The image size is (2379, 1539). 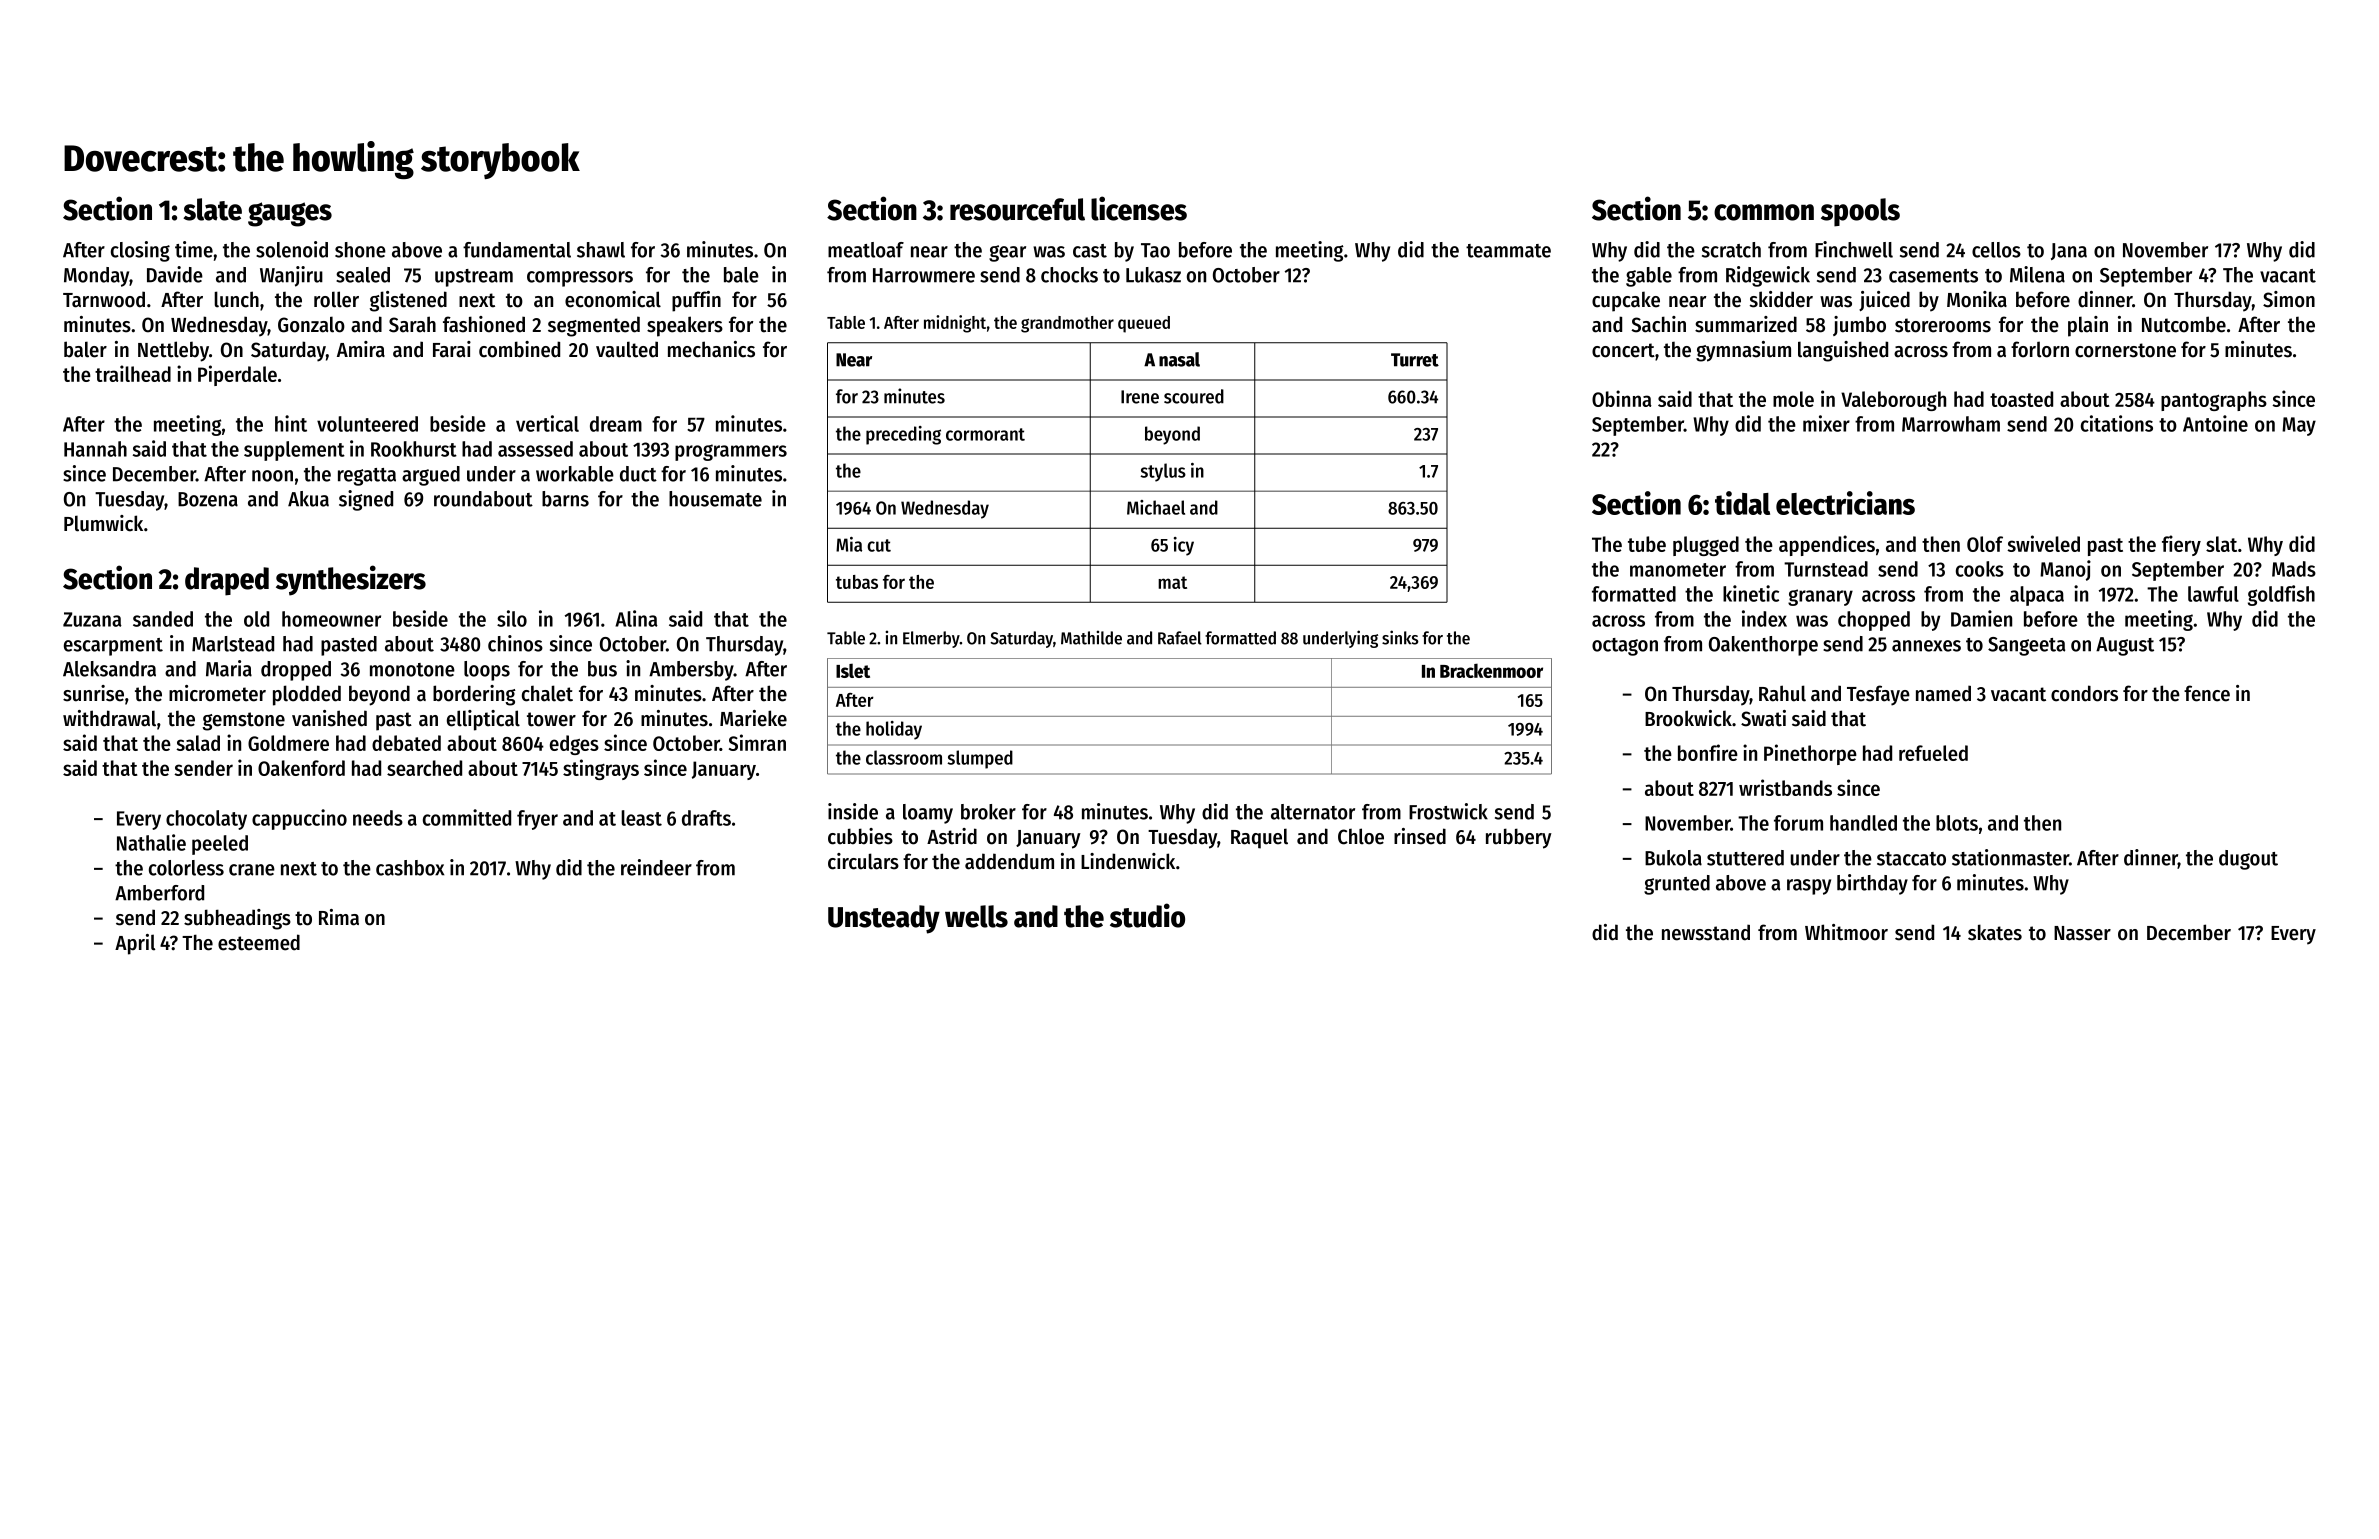 I want to click on mixer, so click(x=1826, y=423).
